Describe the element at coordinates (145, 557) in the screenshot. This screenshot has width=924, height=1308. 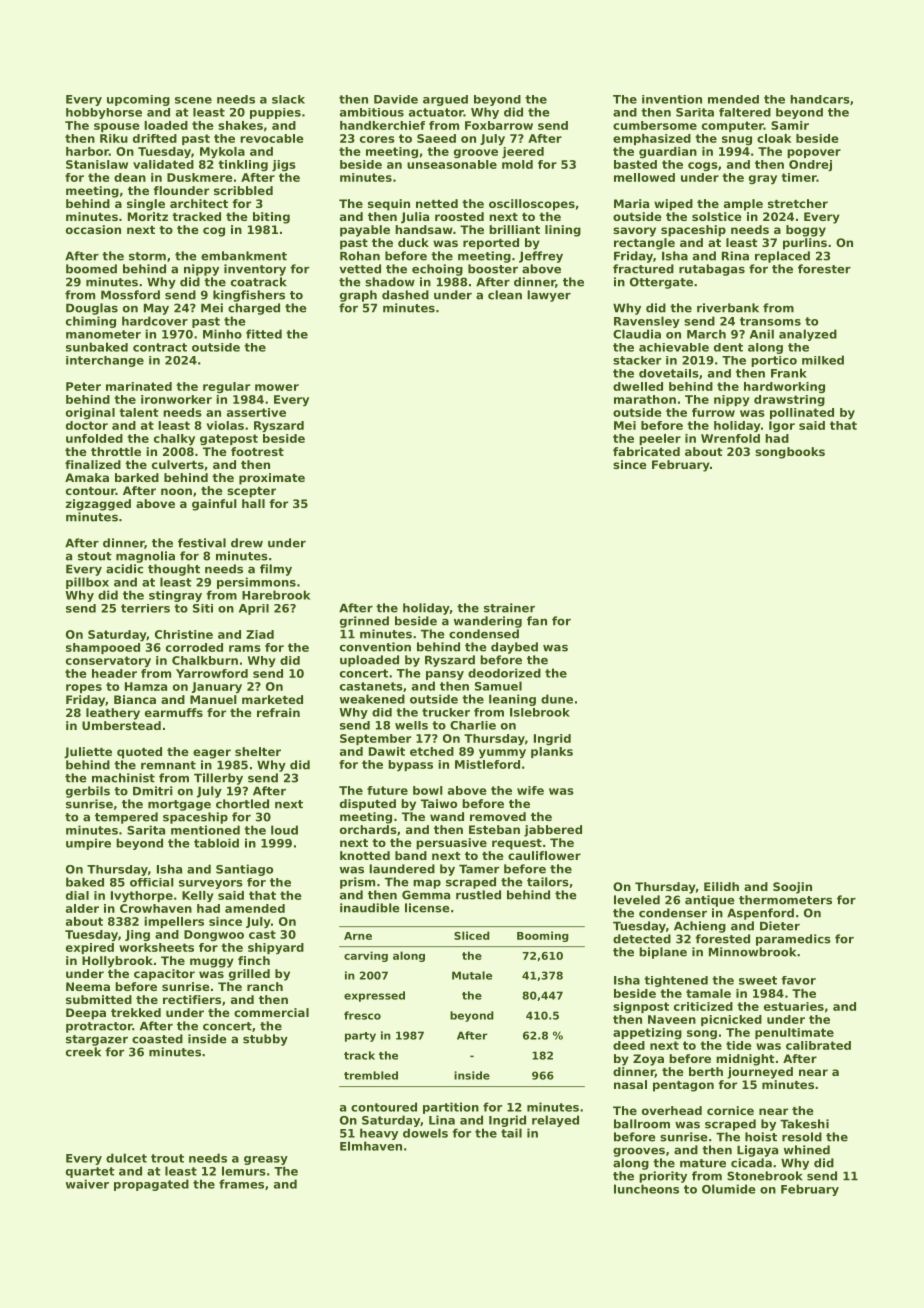
I see `magnolia` at that location.
